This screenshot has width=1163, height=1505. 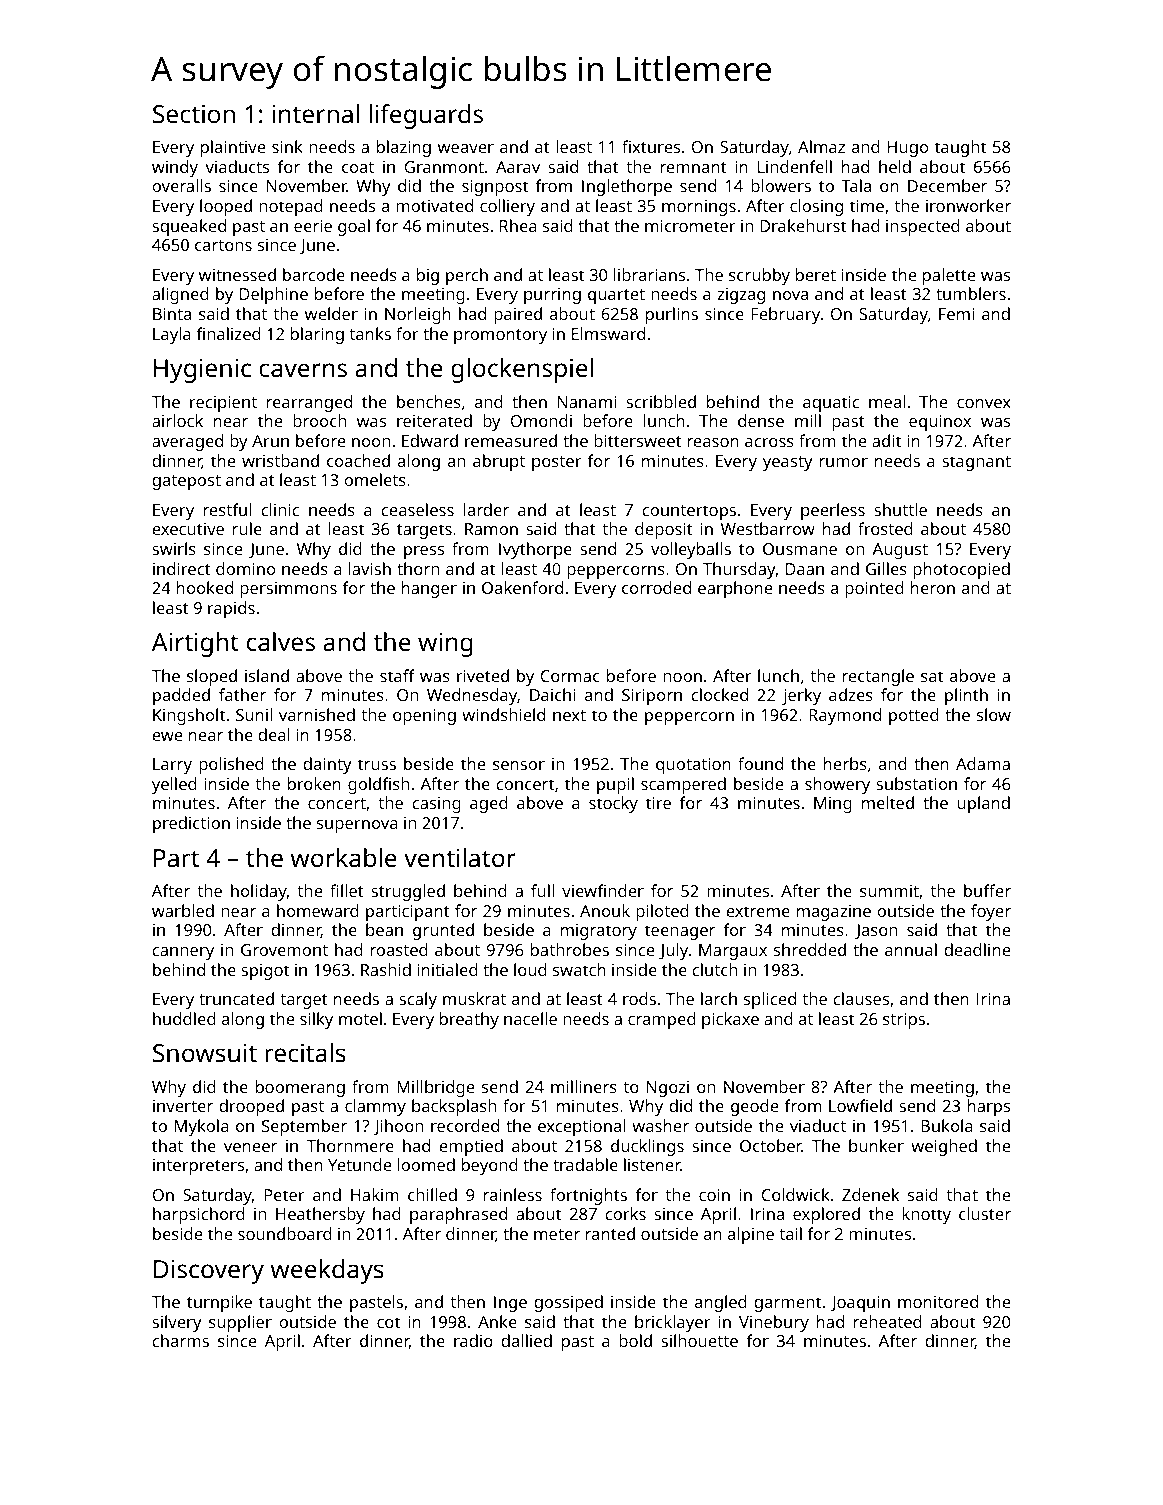 What do you see at coordinates (314, 783) in the screenshot?
I see `broken` at bounding box center [314, 783].
